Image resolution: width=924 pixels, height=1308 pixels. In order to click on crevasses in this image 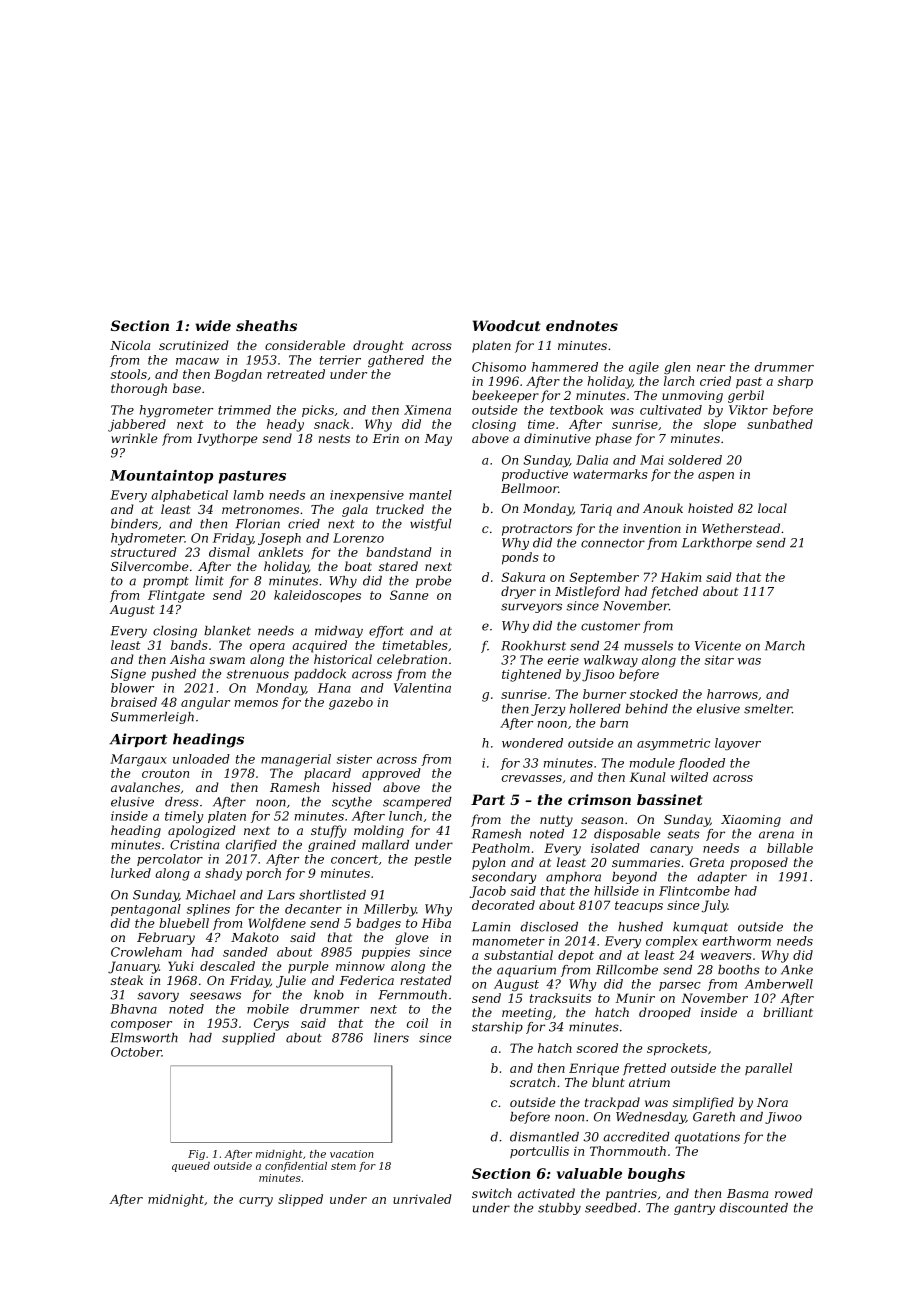, I will do `click(532, 778)`.
